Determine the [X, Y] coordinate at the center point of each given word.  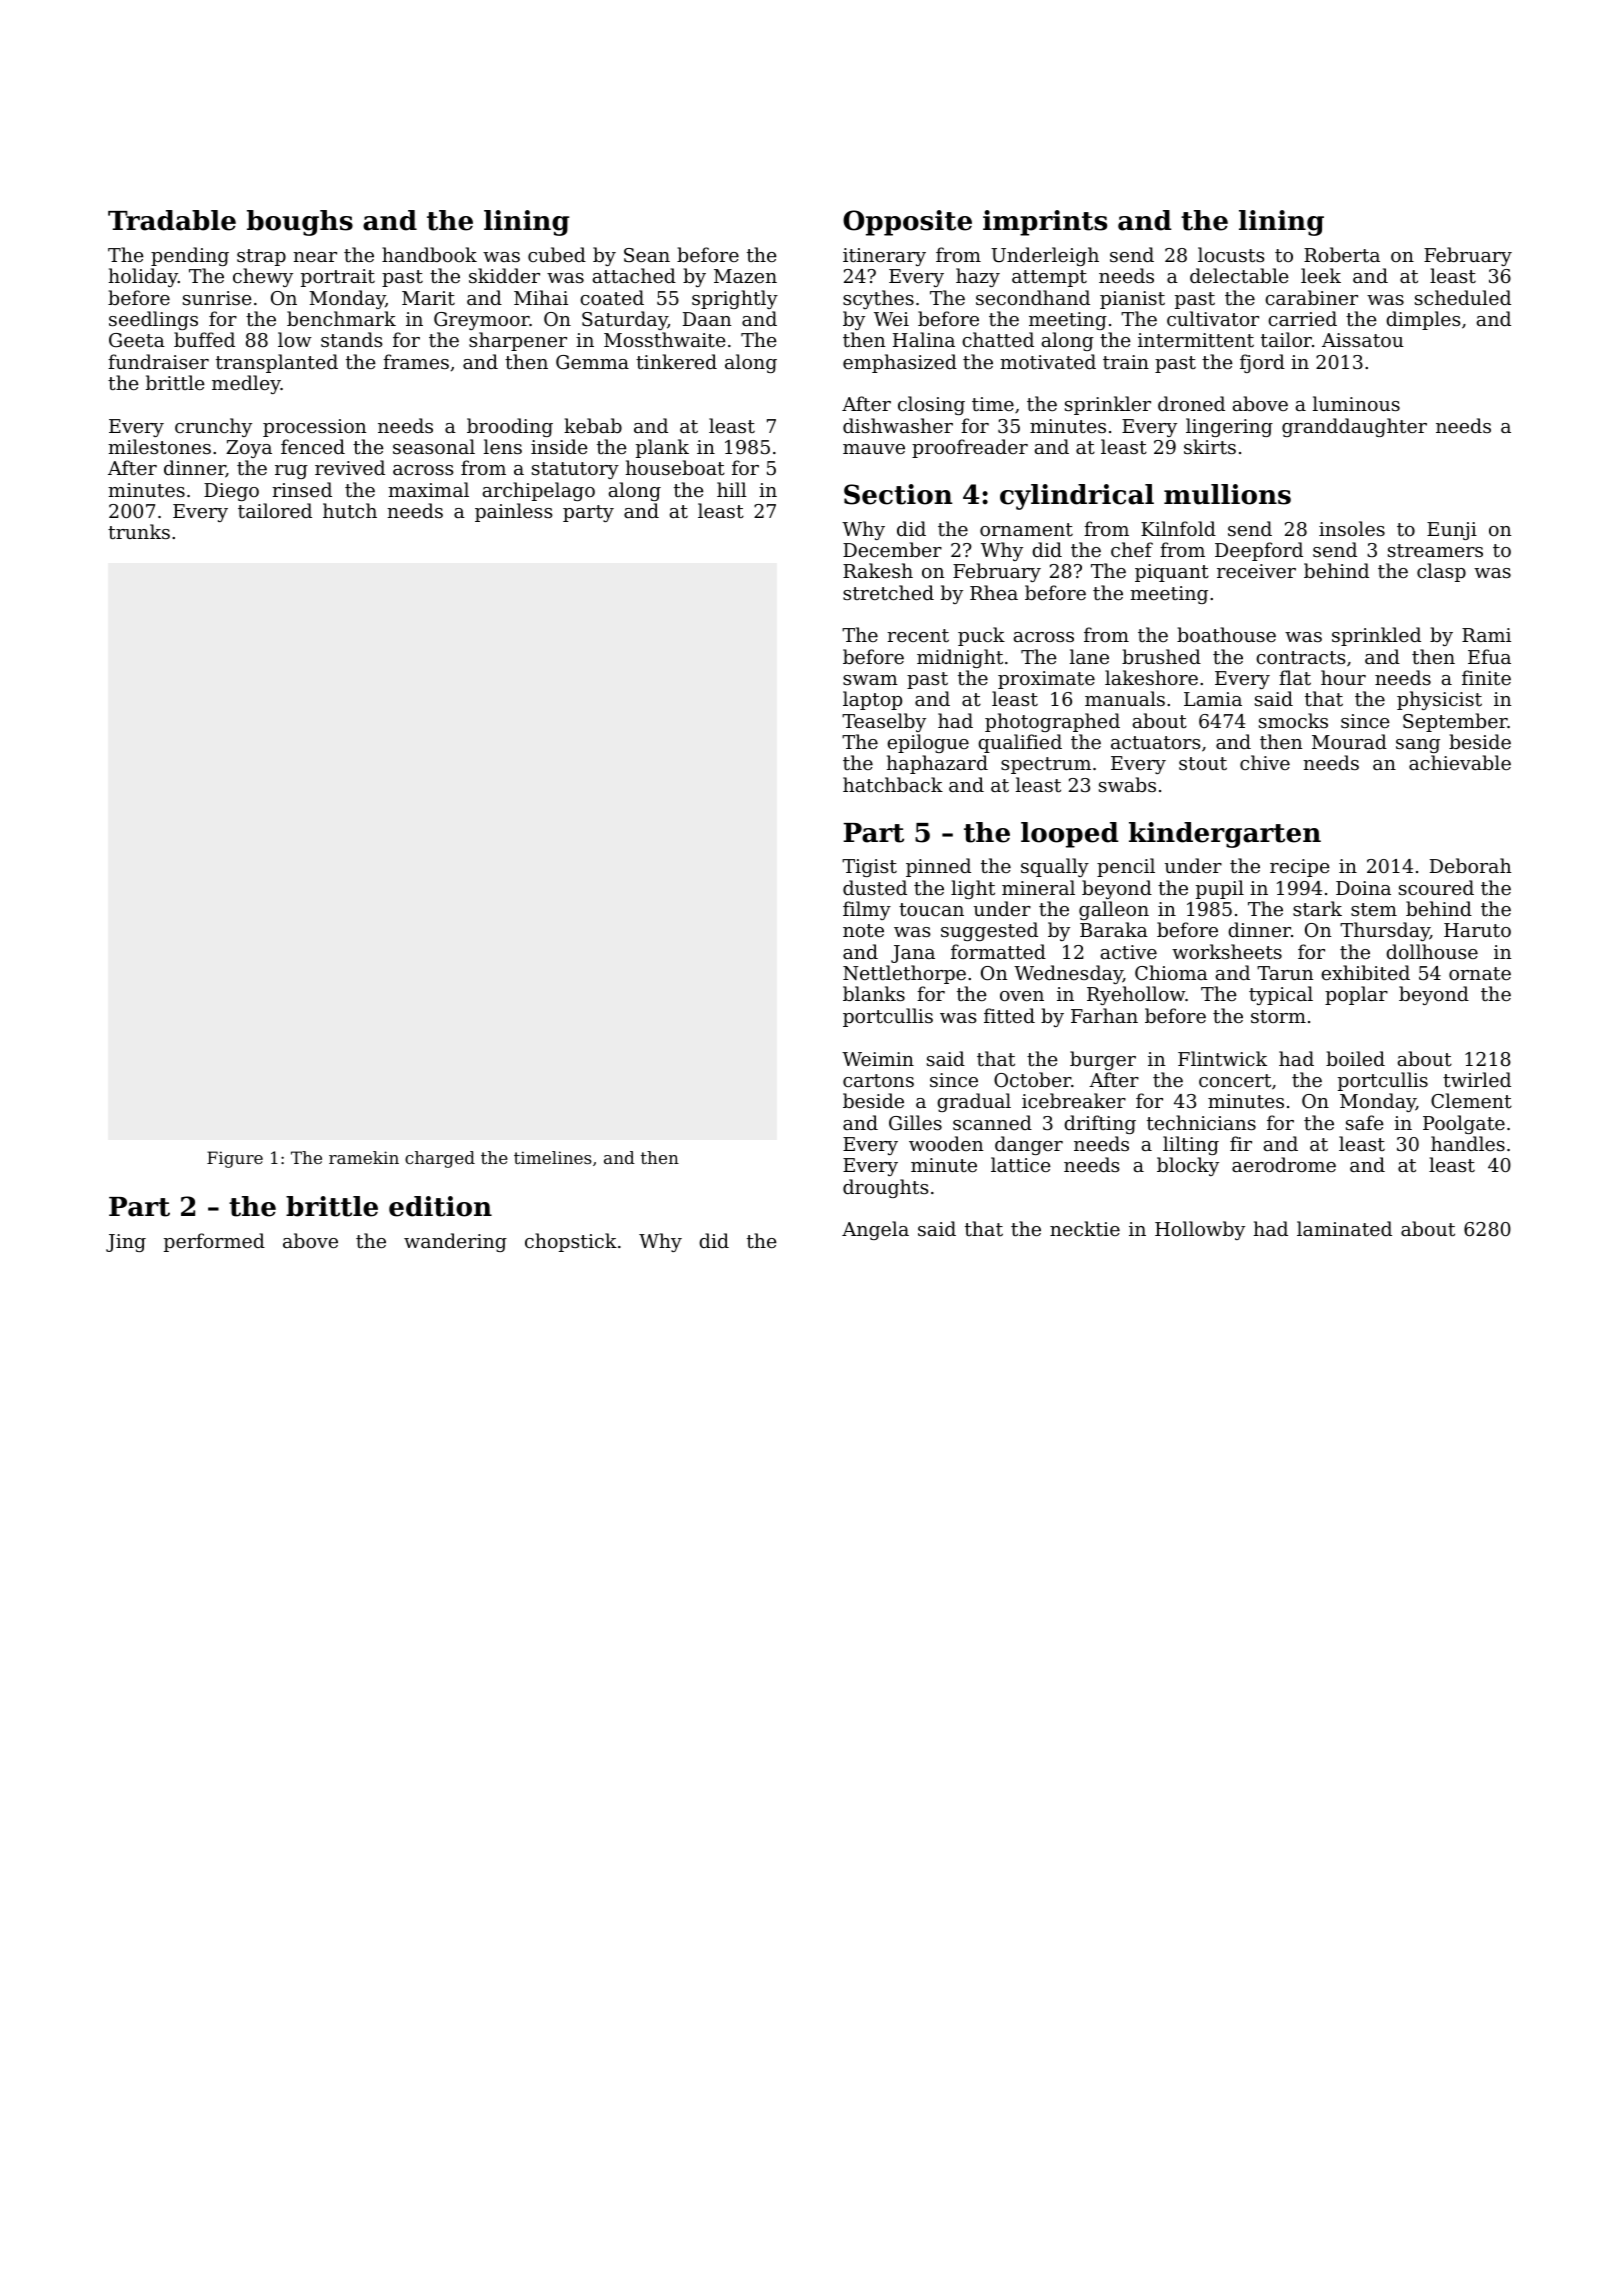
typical [1281, 995]
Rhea [994, 592]
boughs [300, 223]
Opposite [907, 223]
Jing [126, 1243]
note [863, 930]
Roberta [1342, 254]
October [1032, 1079]
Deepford [1259, 551]
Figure [235, 1159]
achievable [1460, 762]
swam [870, 680]
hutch [350, 510]
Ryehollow [1136, 995]
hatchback [893, 784]
